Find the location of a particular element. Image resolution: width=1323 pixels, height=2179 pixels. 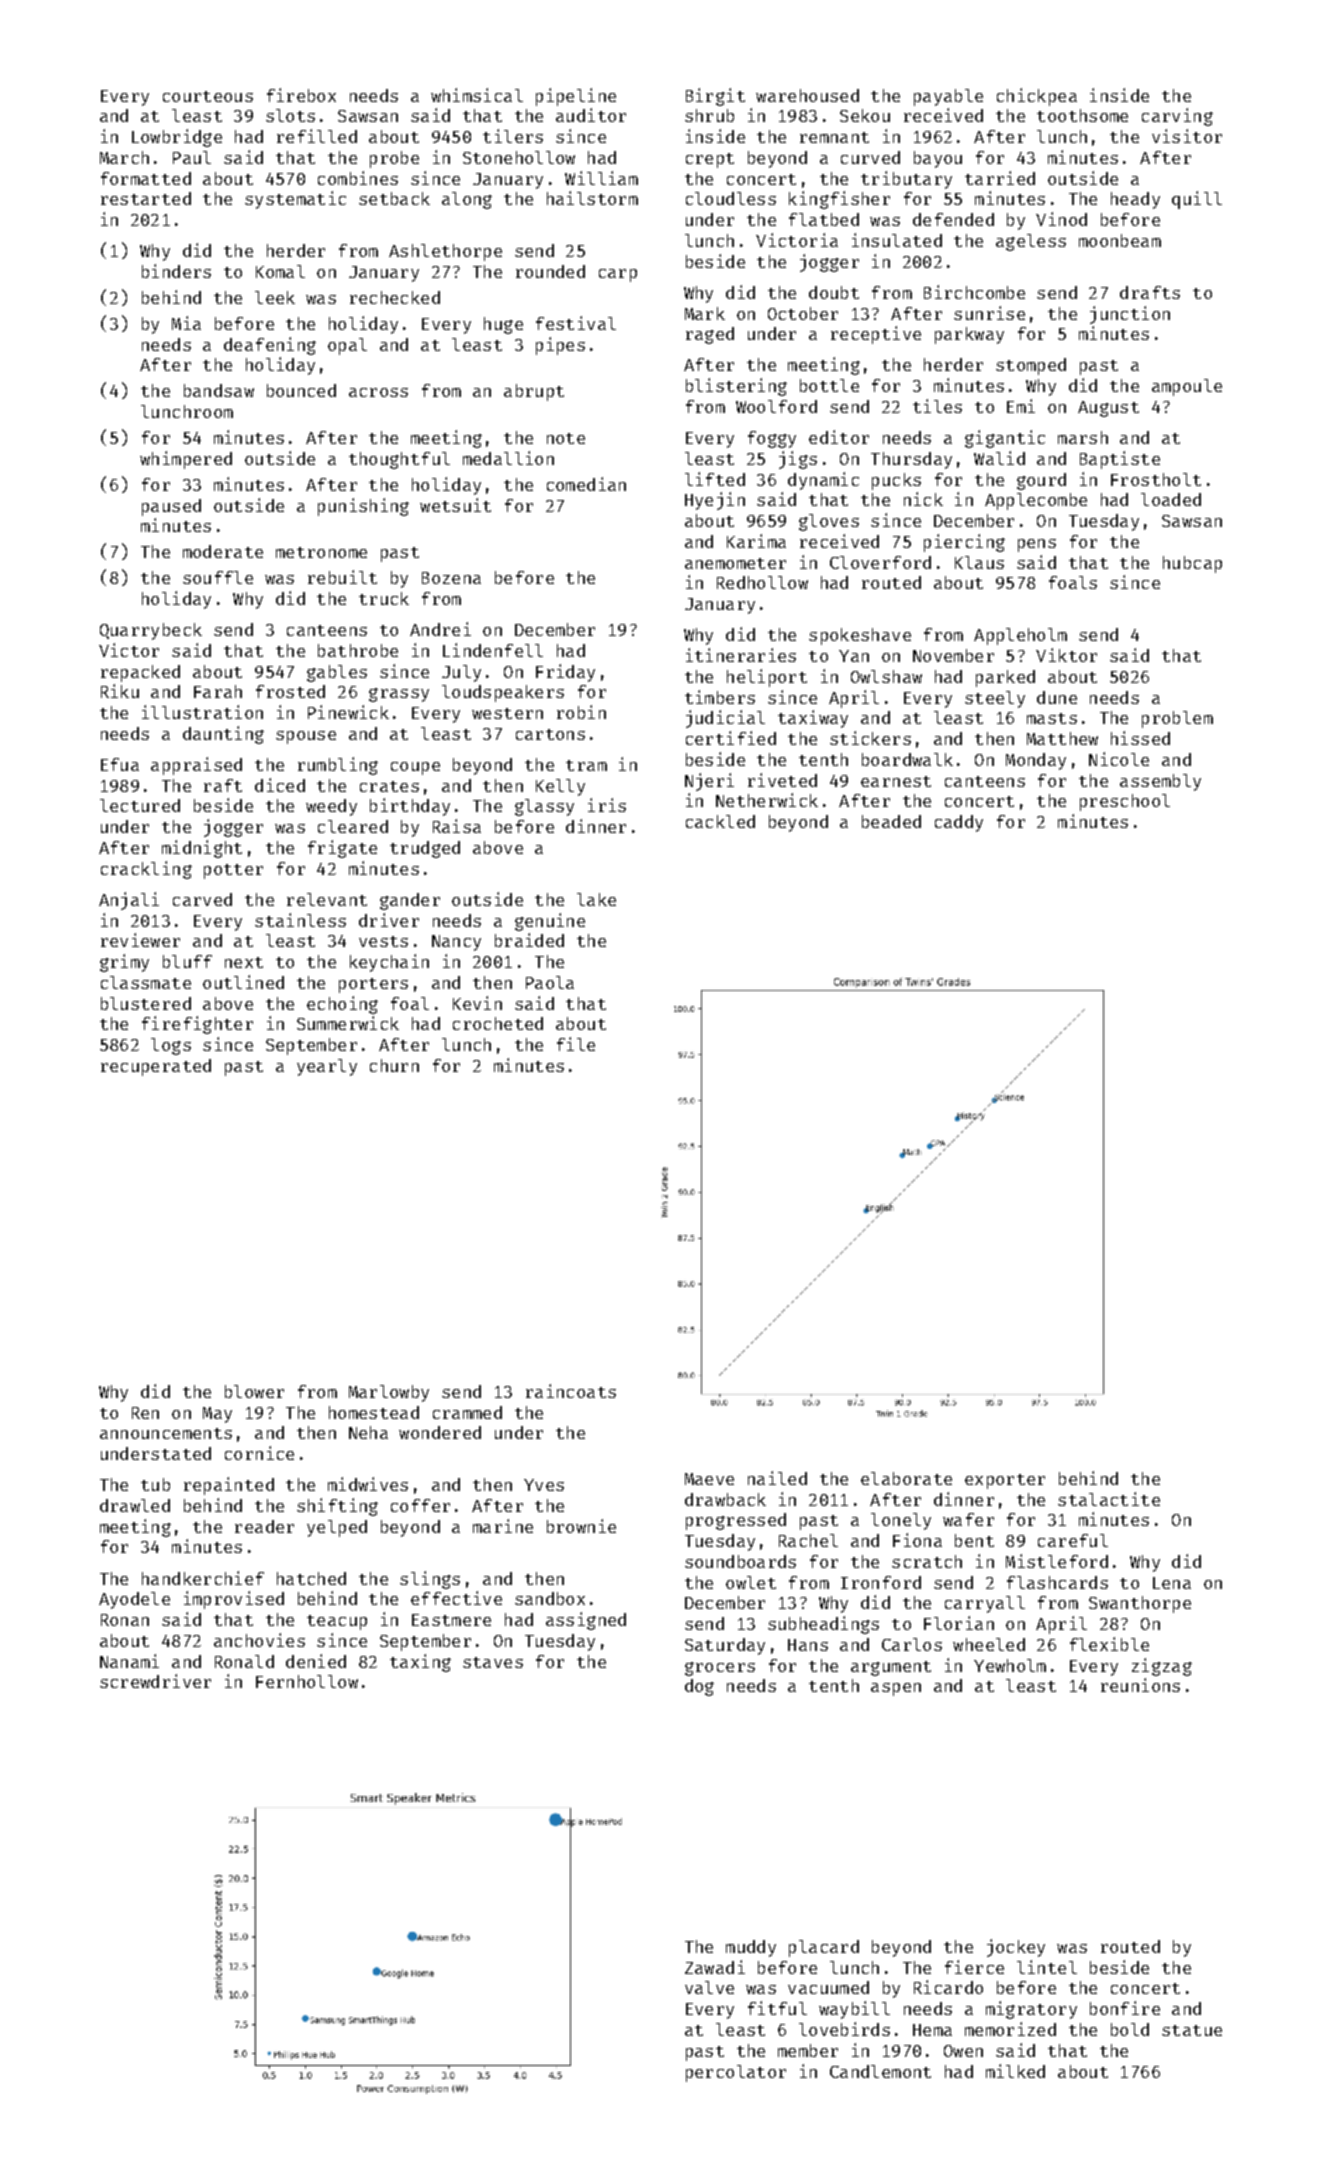

percolator is located at coordinates (736, 2073).
